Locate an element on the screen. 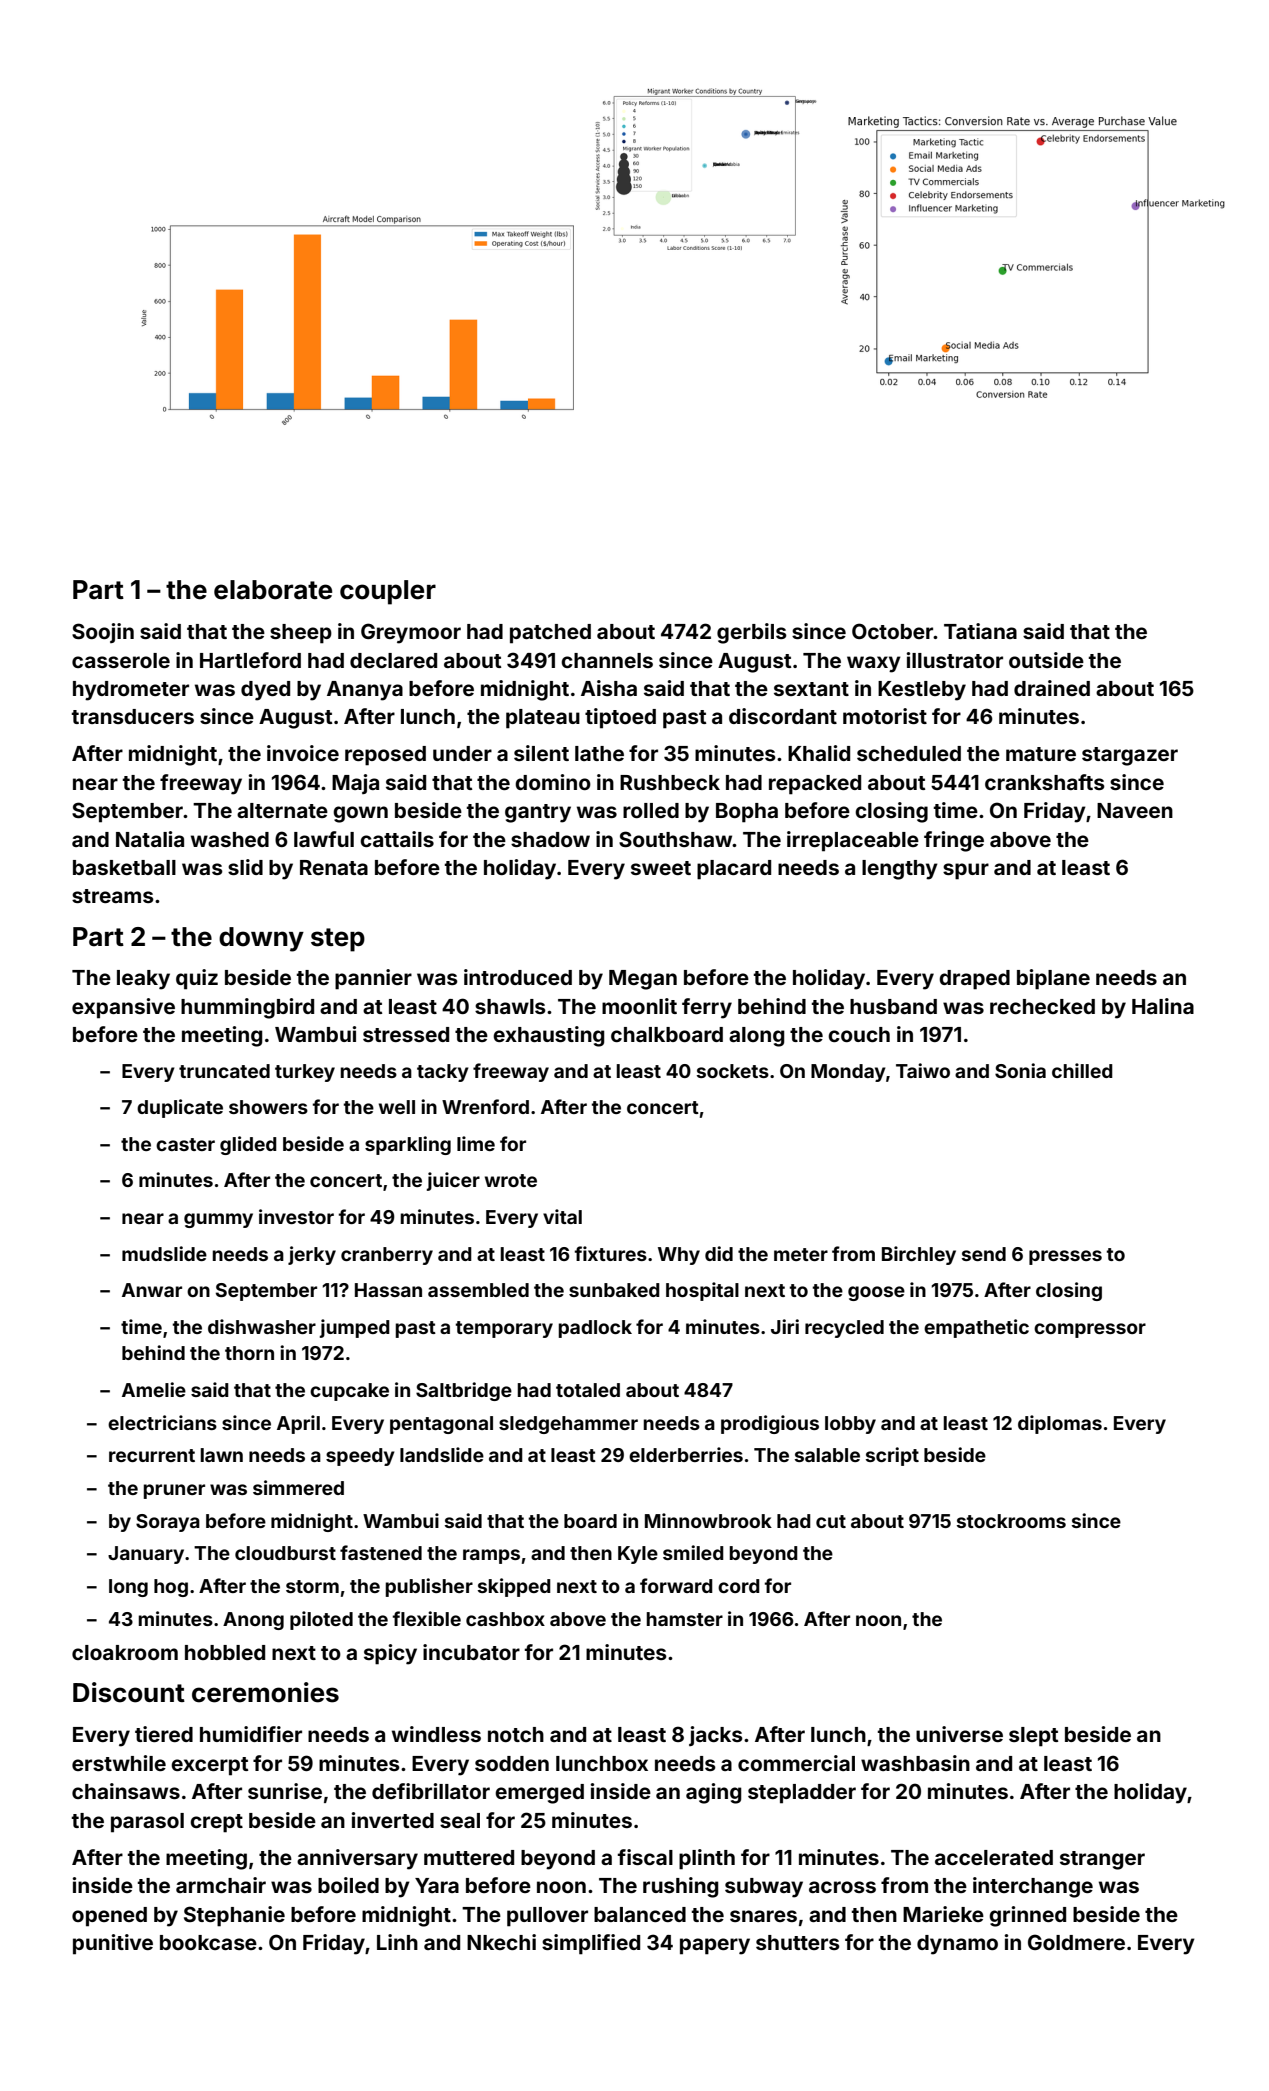  stockrooms is located at coordinates (1011, 1521).
